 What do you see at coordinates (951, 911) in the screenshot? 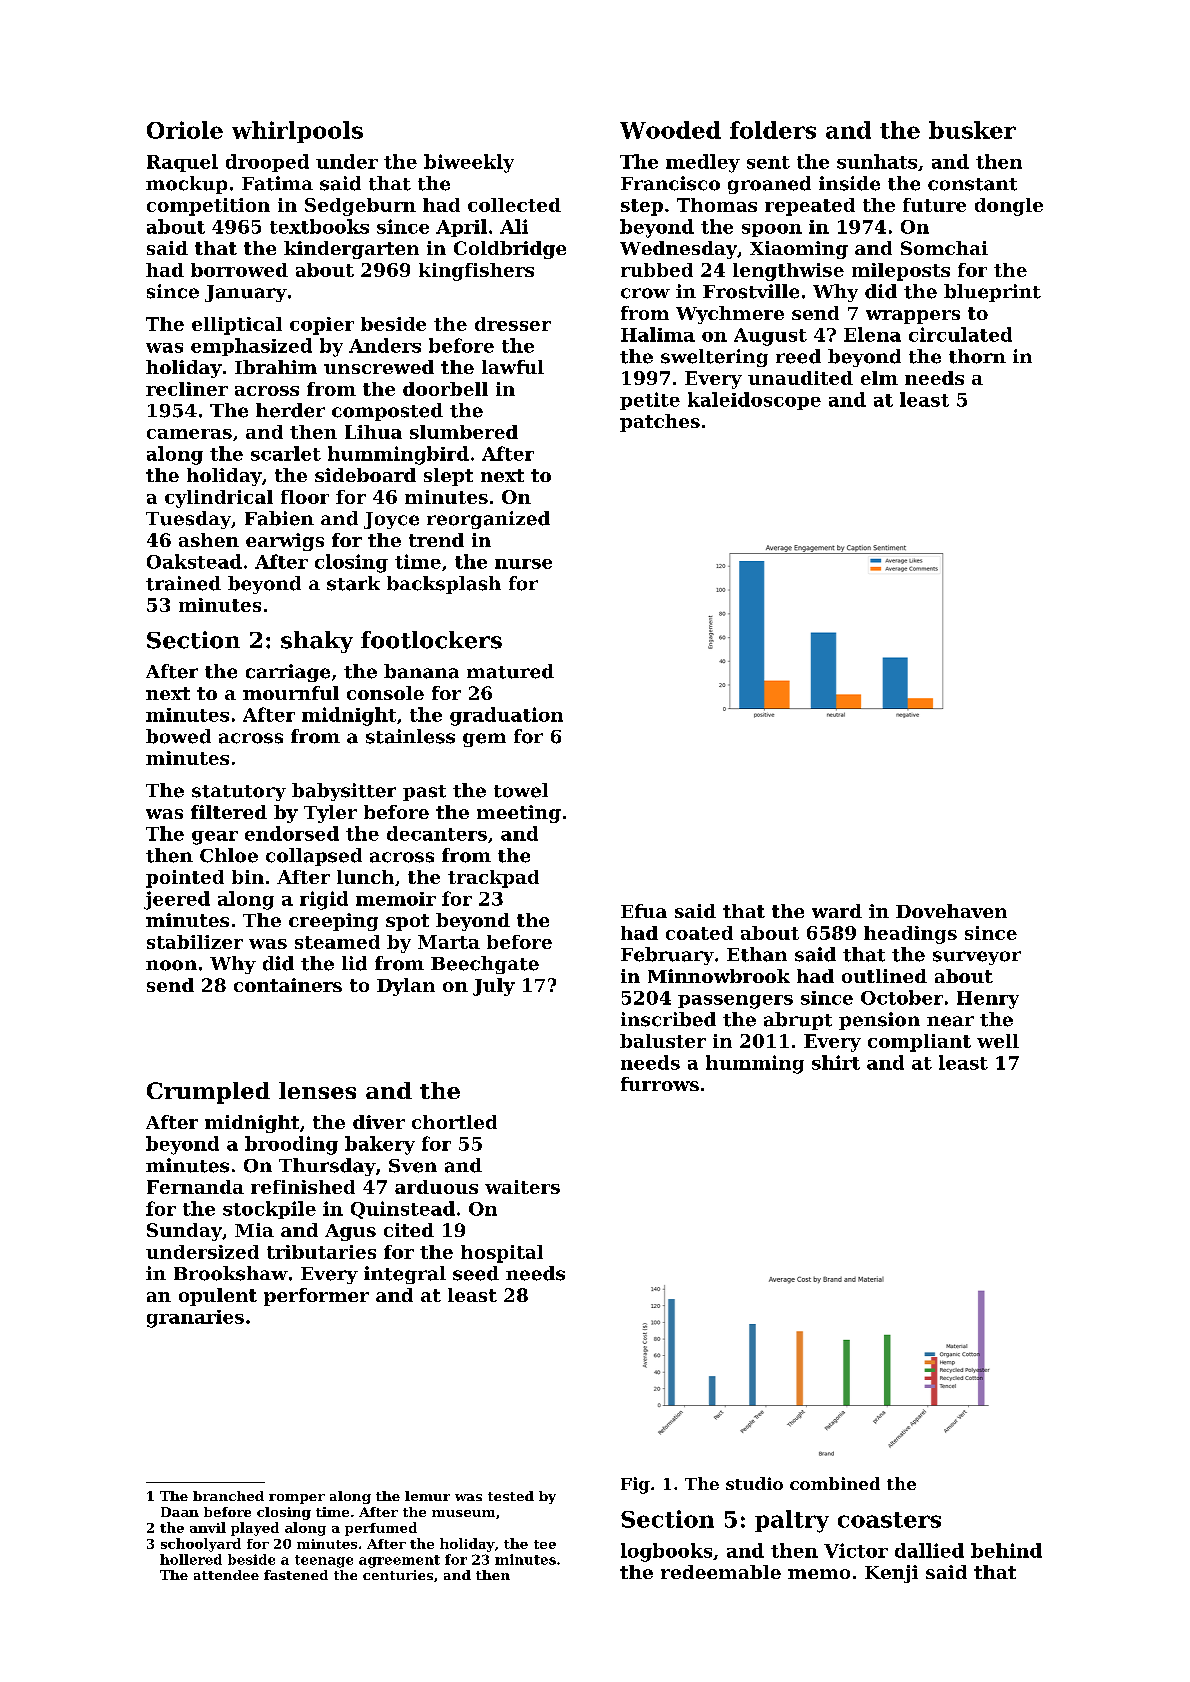
I see `Dovehaven` at bounding box center [951, 911].
